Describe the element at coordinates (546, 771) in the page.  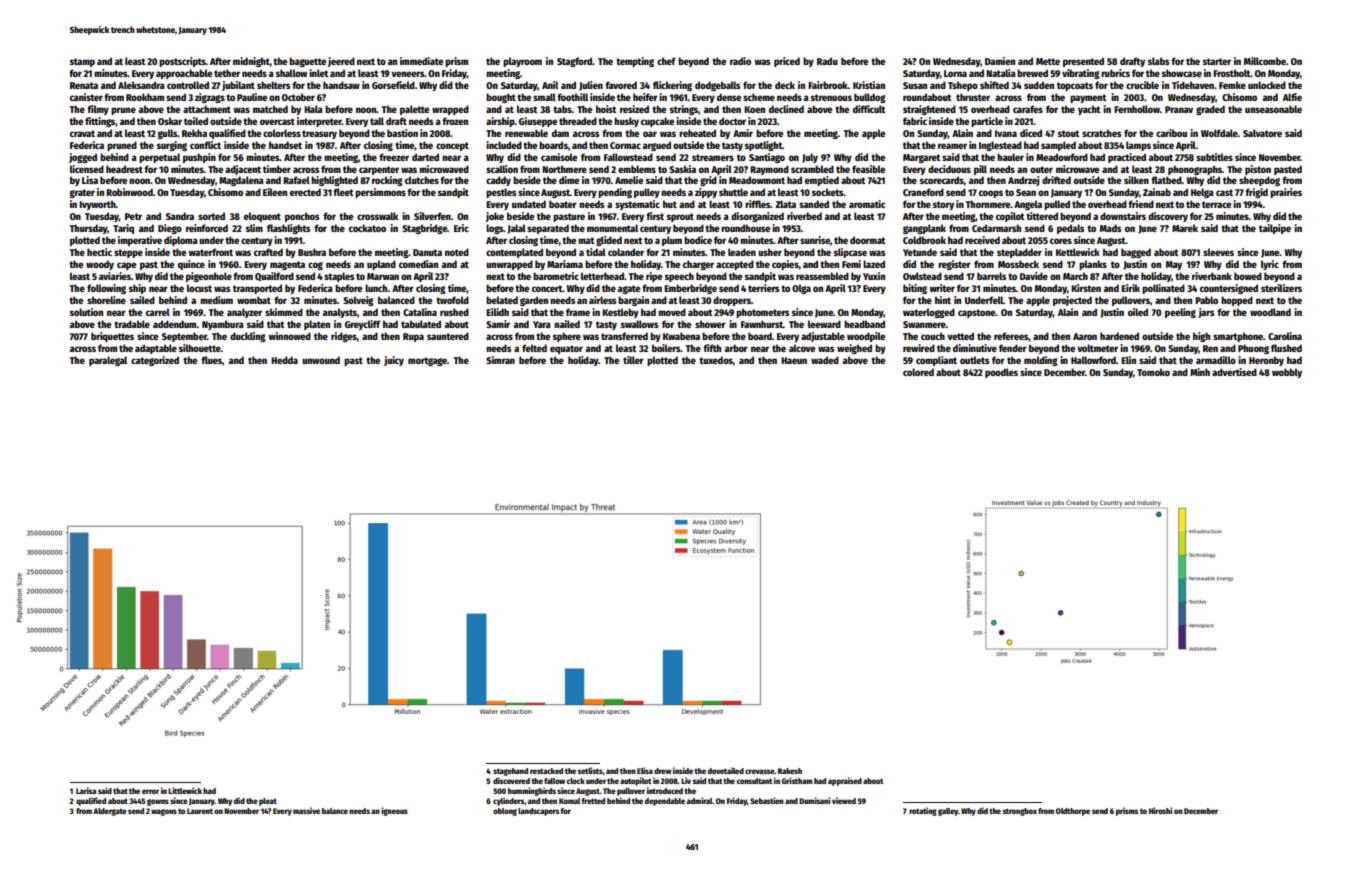
I see `restacked` at that location.
